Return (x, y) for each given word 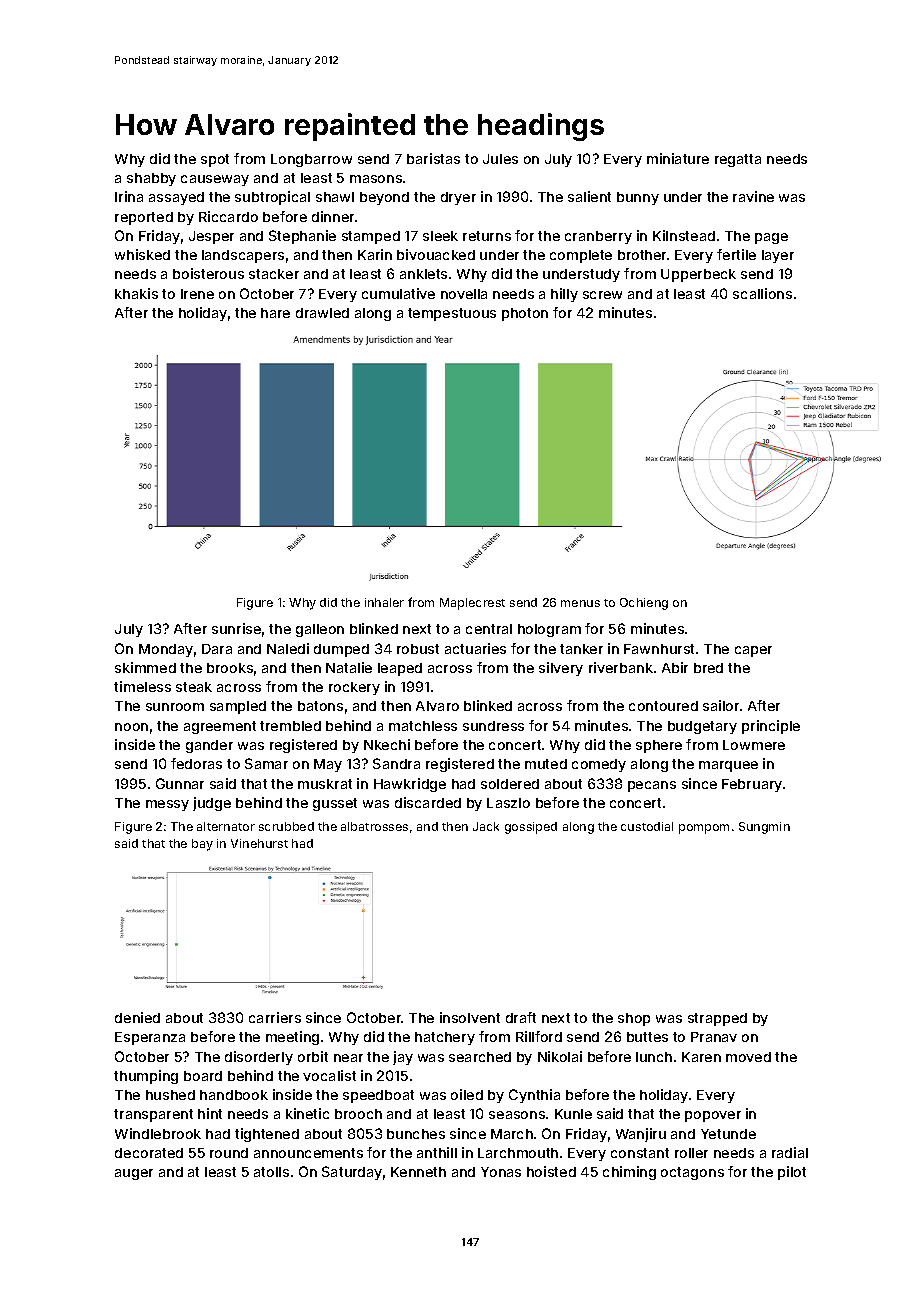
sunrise (236, 628)
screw (602, 295)
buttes (647, 1037)
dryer (458, 198)
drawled (322, 313)
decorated (149, 1153)
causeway (215, 180)
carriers (275, 1017)
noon (131, 727)
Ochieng (644, 604)
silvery (561, 669)
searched (480, 1057)
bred (708, 668)
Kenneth (418, 1172)
